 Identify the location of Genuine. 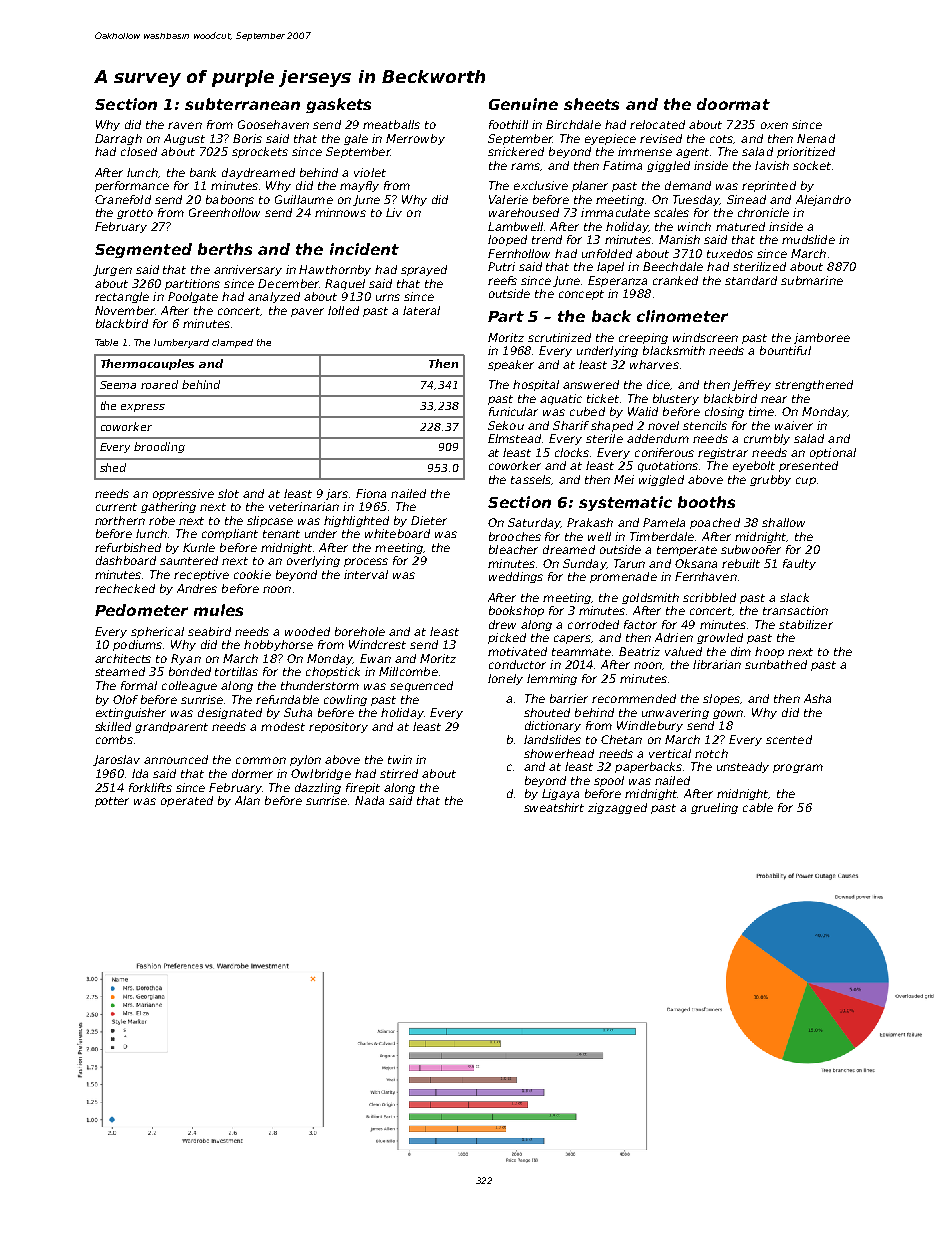
(523, 104).
